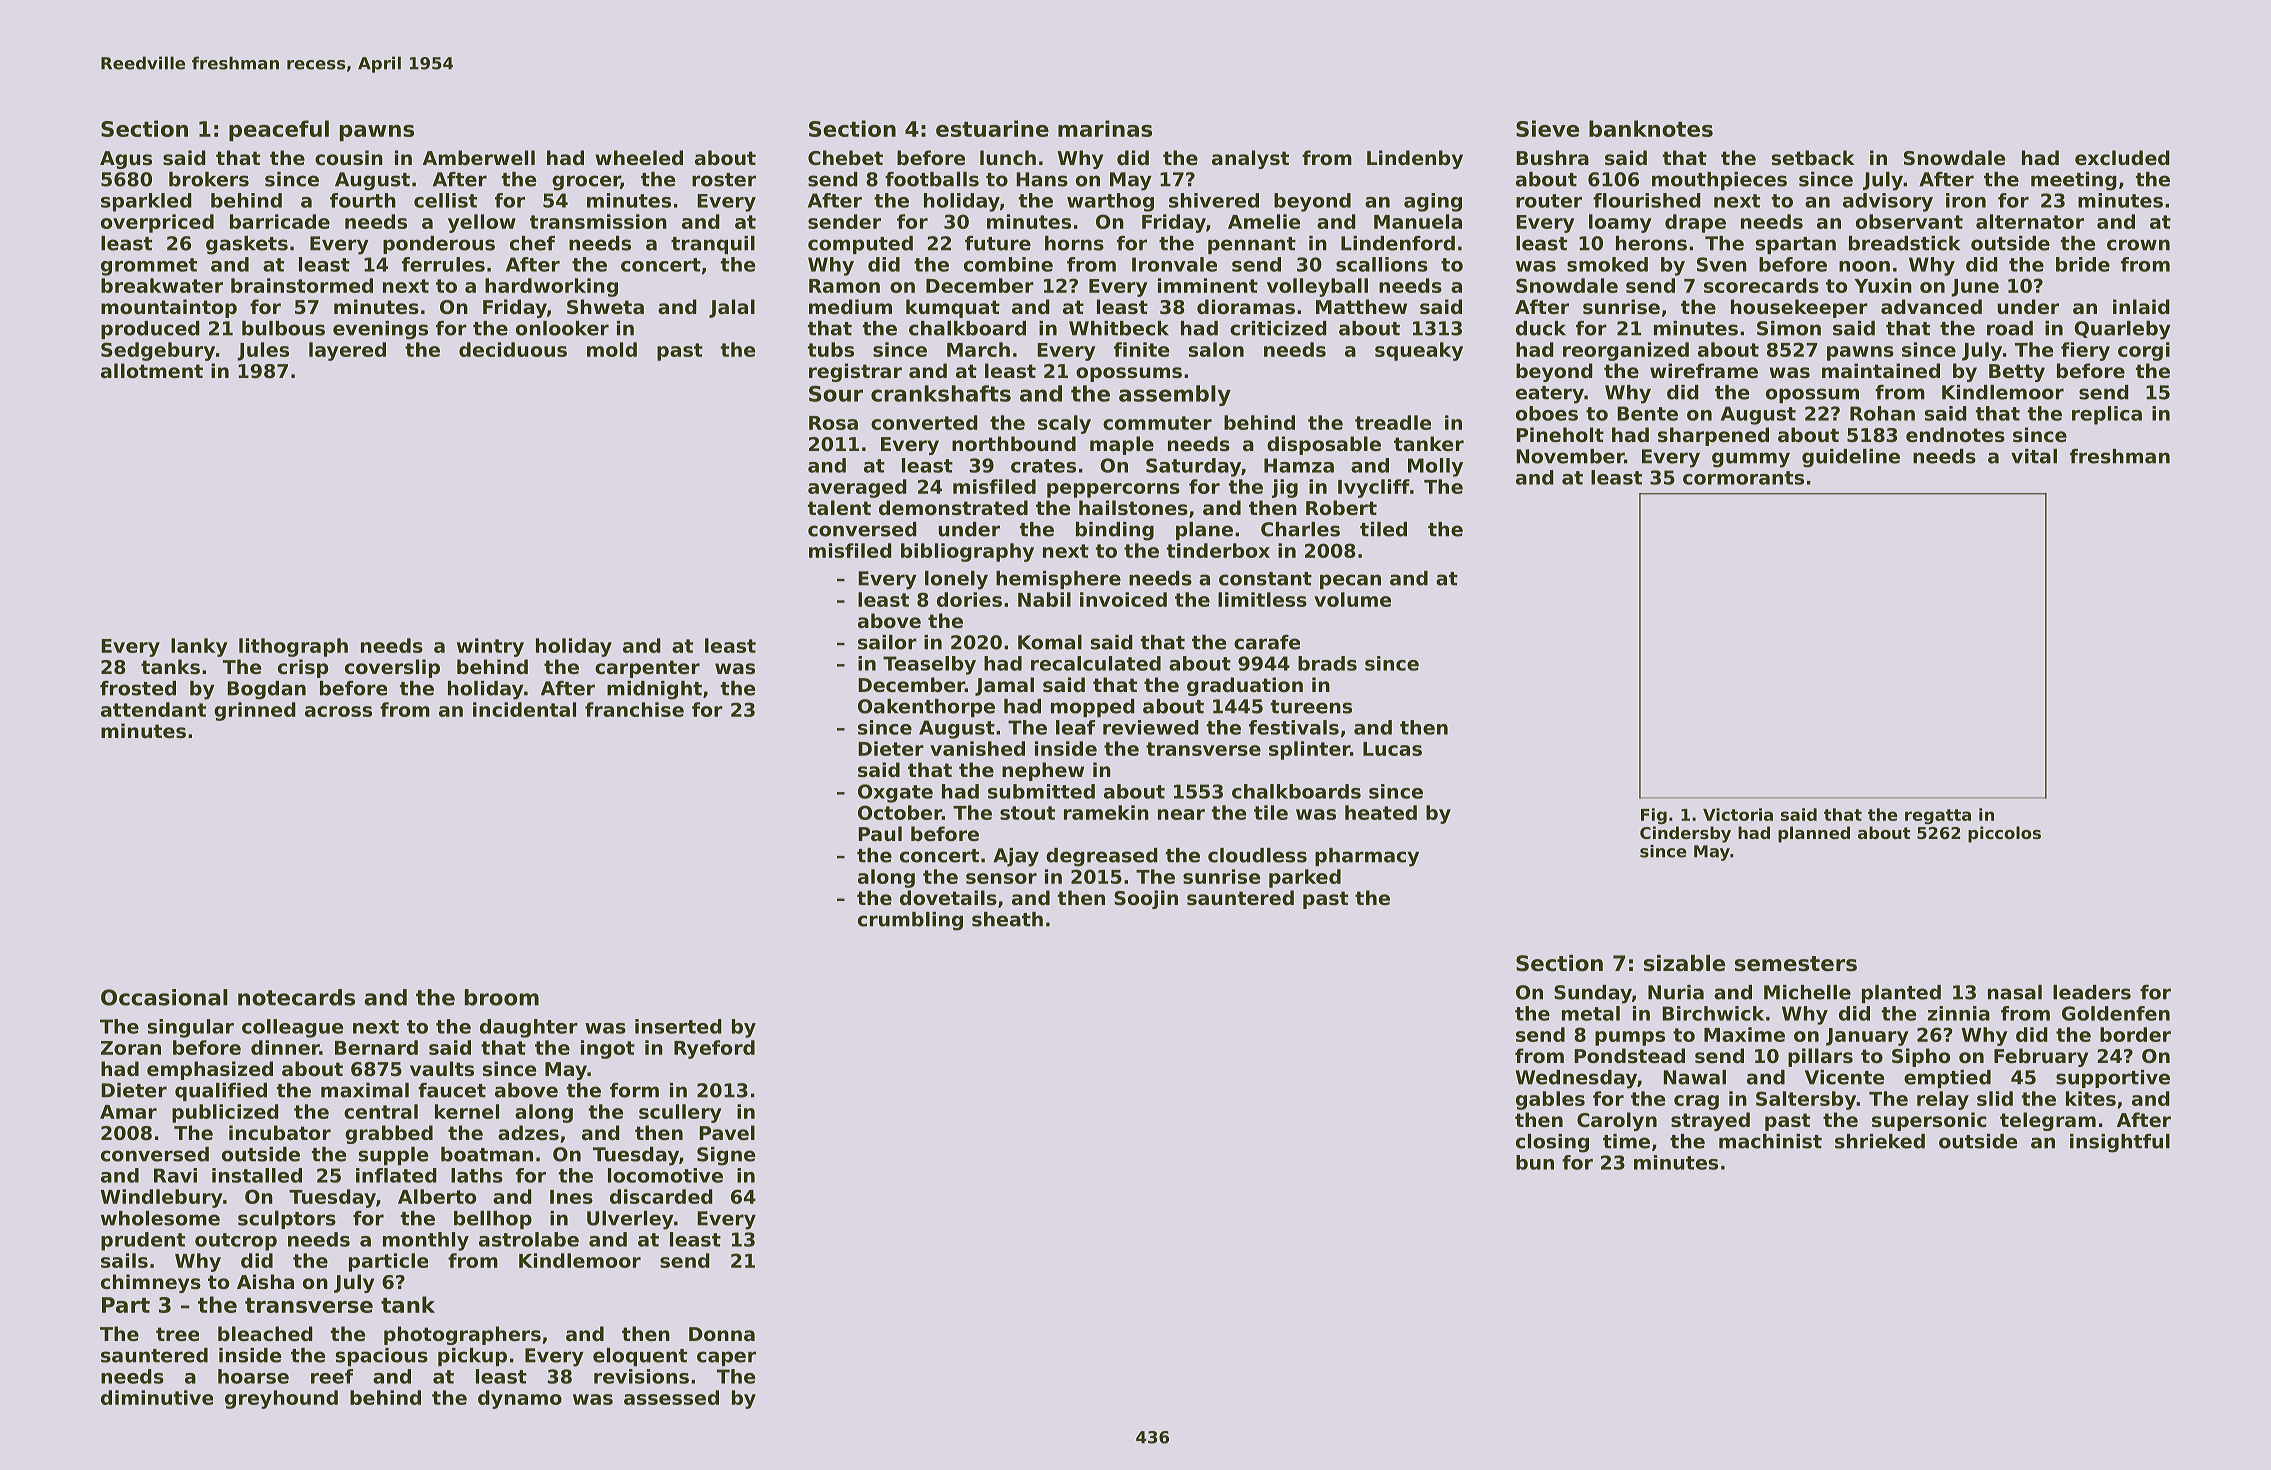 The width and height of the screenshot is (2271, 1470). What do you see at coordinates (175, 1175) in the screenshot?
I see `Ravi` at bounding box center [175, 1175].
